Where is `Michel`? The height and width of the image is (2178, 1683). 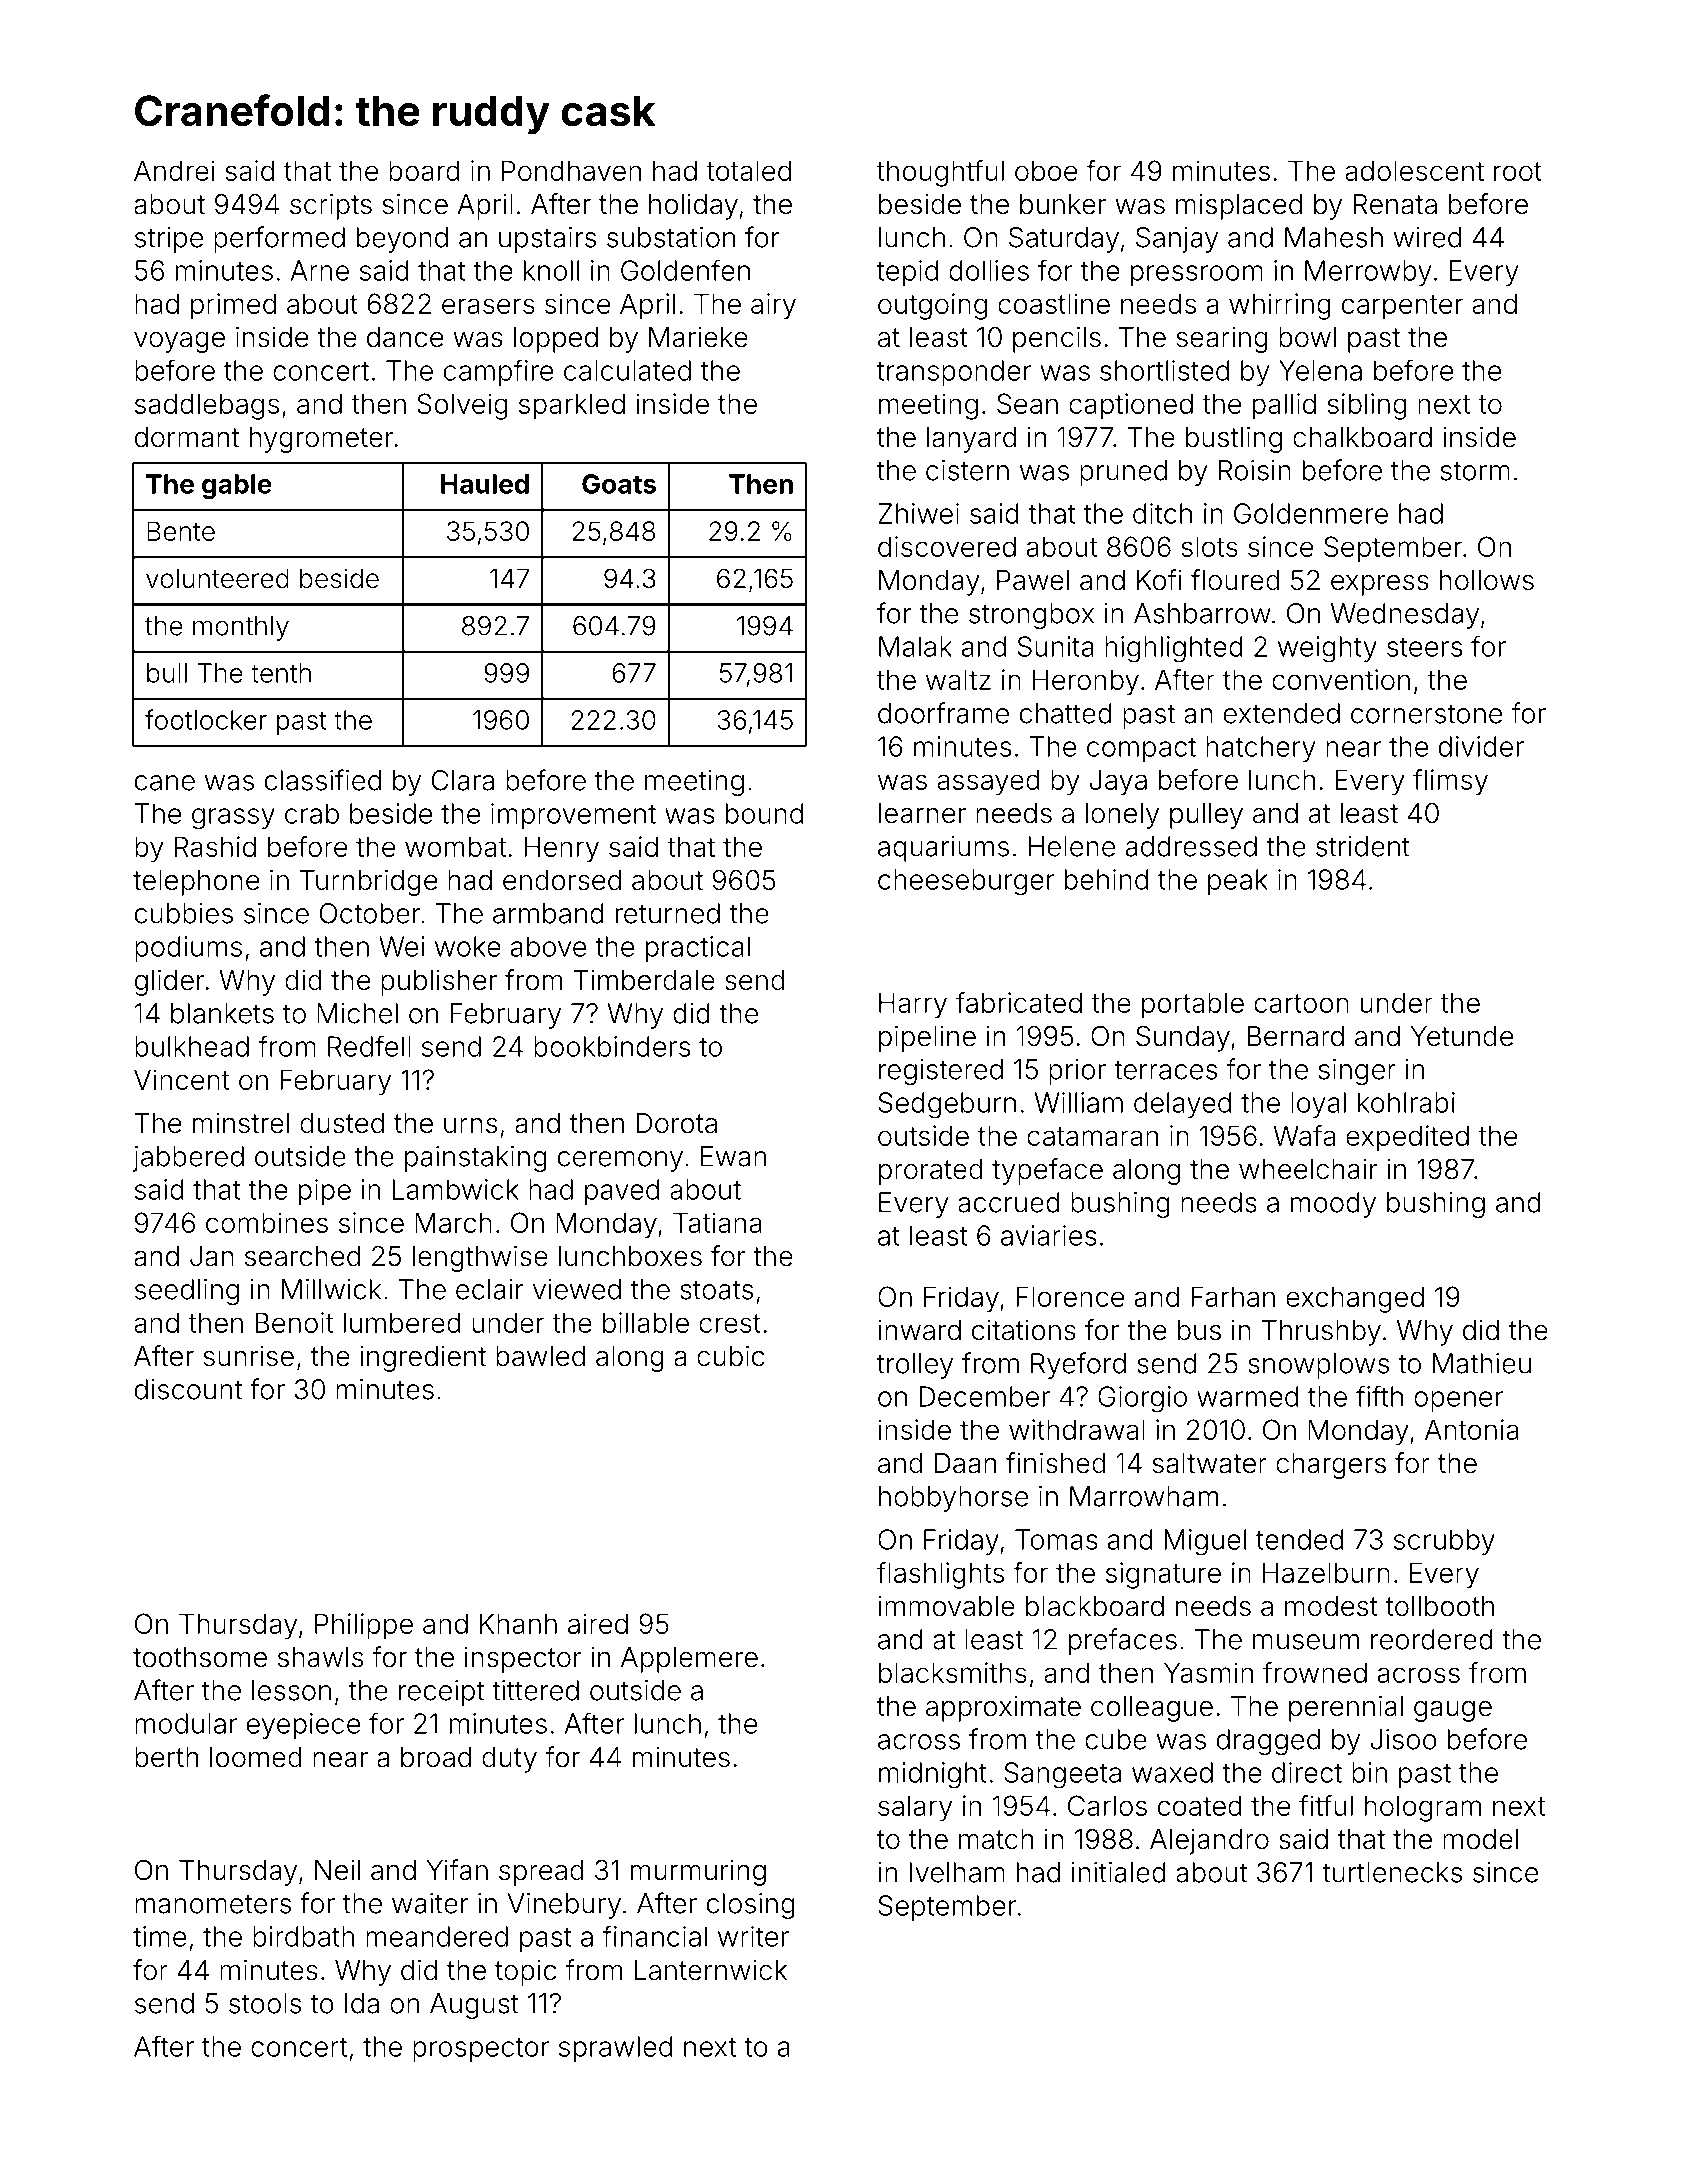
Michel is located at coordinates (357, 1013).
